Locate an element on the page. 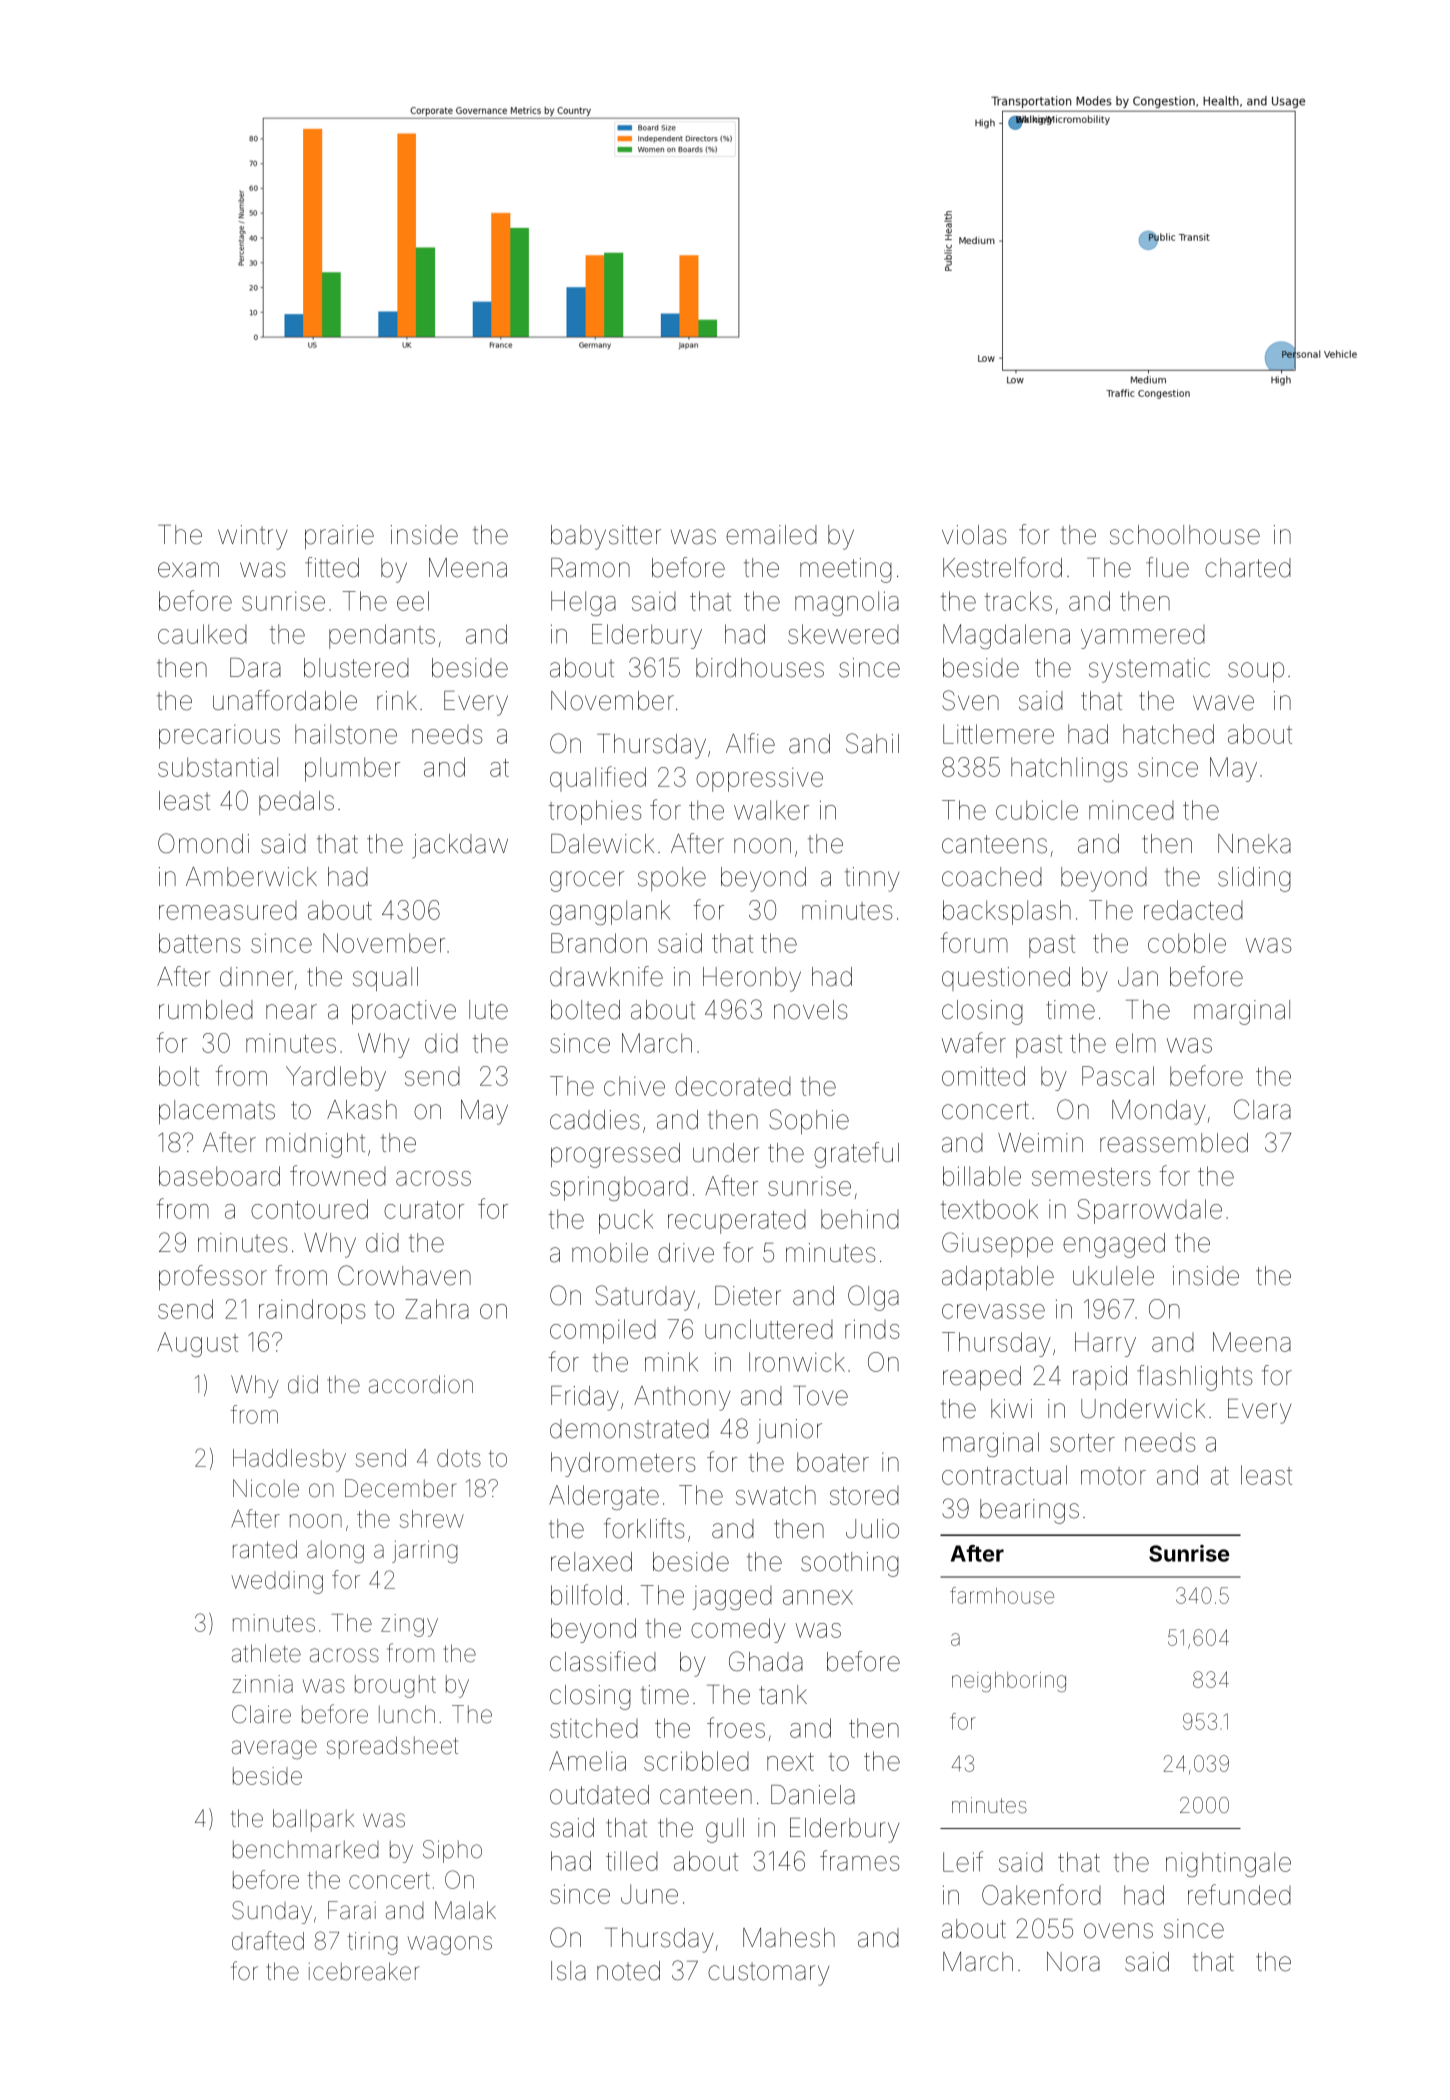  Malak is located at coordinates (465, 1910).
